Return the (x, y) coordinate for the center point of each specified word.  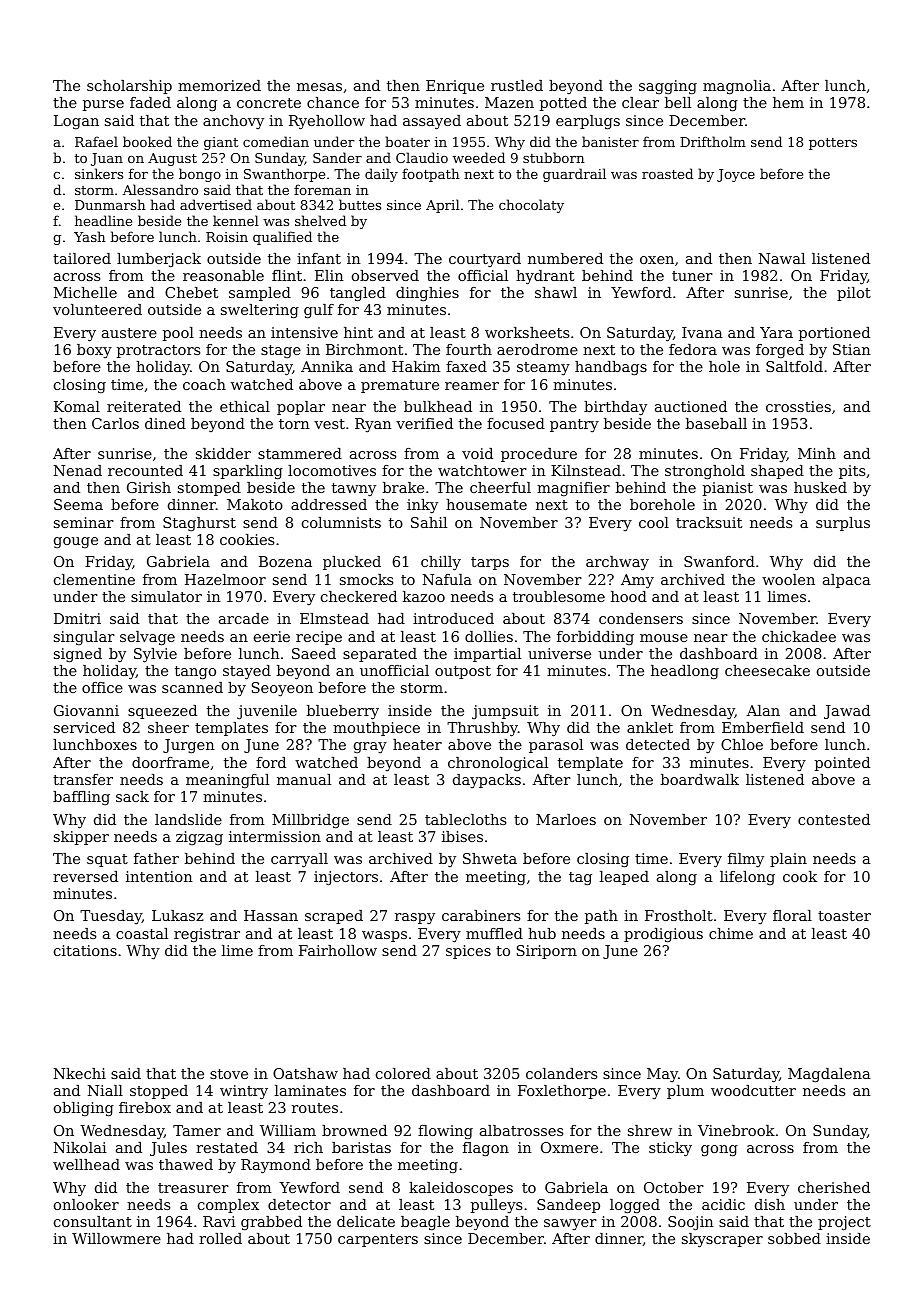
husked (820, 487)
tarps (490, 563)
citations (85, 950)
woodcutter (753, 1090)
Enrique (455, 87)
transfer (83, 779)
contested (834, 819)
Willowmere (116, 1238)
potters (833, 144)
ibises (462, 836)
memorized (219, 85)
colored (403, 1073)
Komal (77, 406)
